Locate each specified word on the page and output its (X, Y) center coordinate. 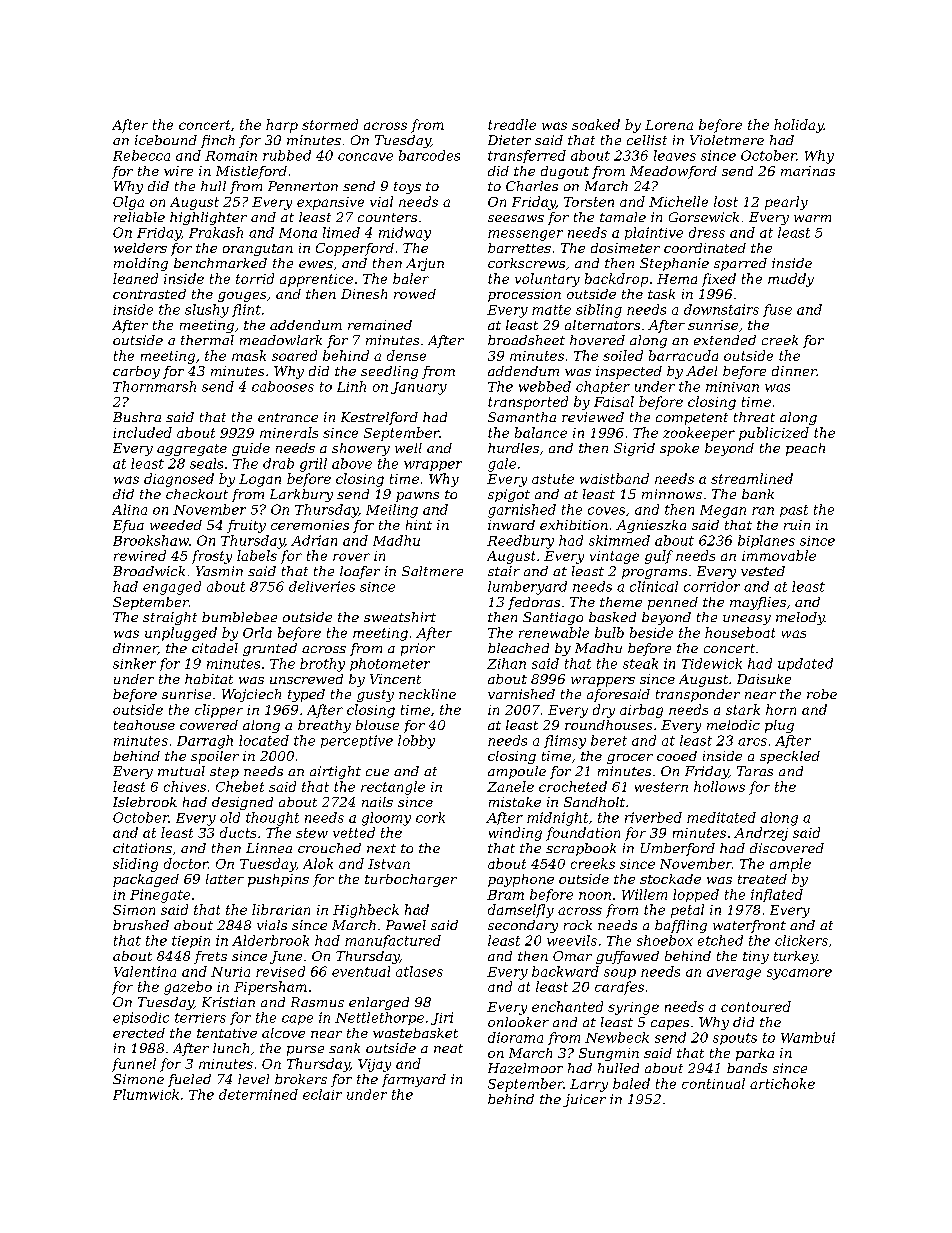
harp (282, 126)
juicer (584, 1100)
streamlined (752, 478)
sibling (599, 311)
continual (713, 1083)
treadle (512, 124)
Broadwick (149, 571)
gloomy (386, 819)
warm (812, 218)
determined (258, 1094)
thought (272, 819)
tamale (623, 217)
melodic (733, 725)
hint (419, 525)
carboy (136, 372)
